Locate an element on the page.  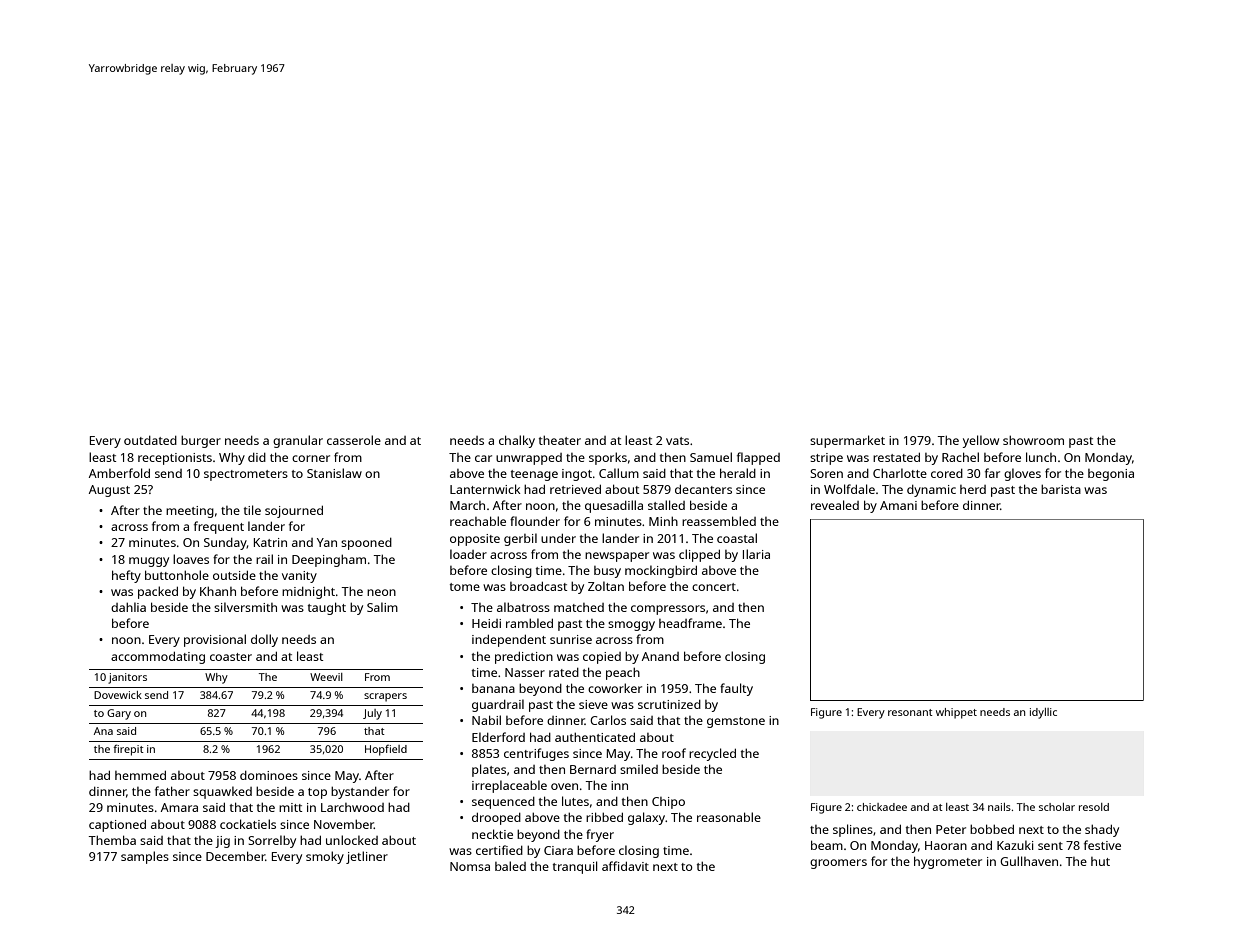
theater is located at coordinates (560, 440).
